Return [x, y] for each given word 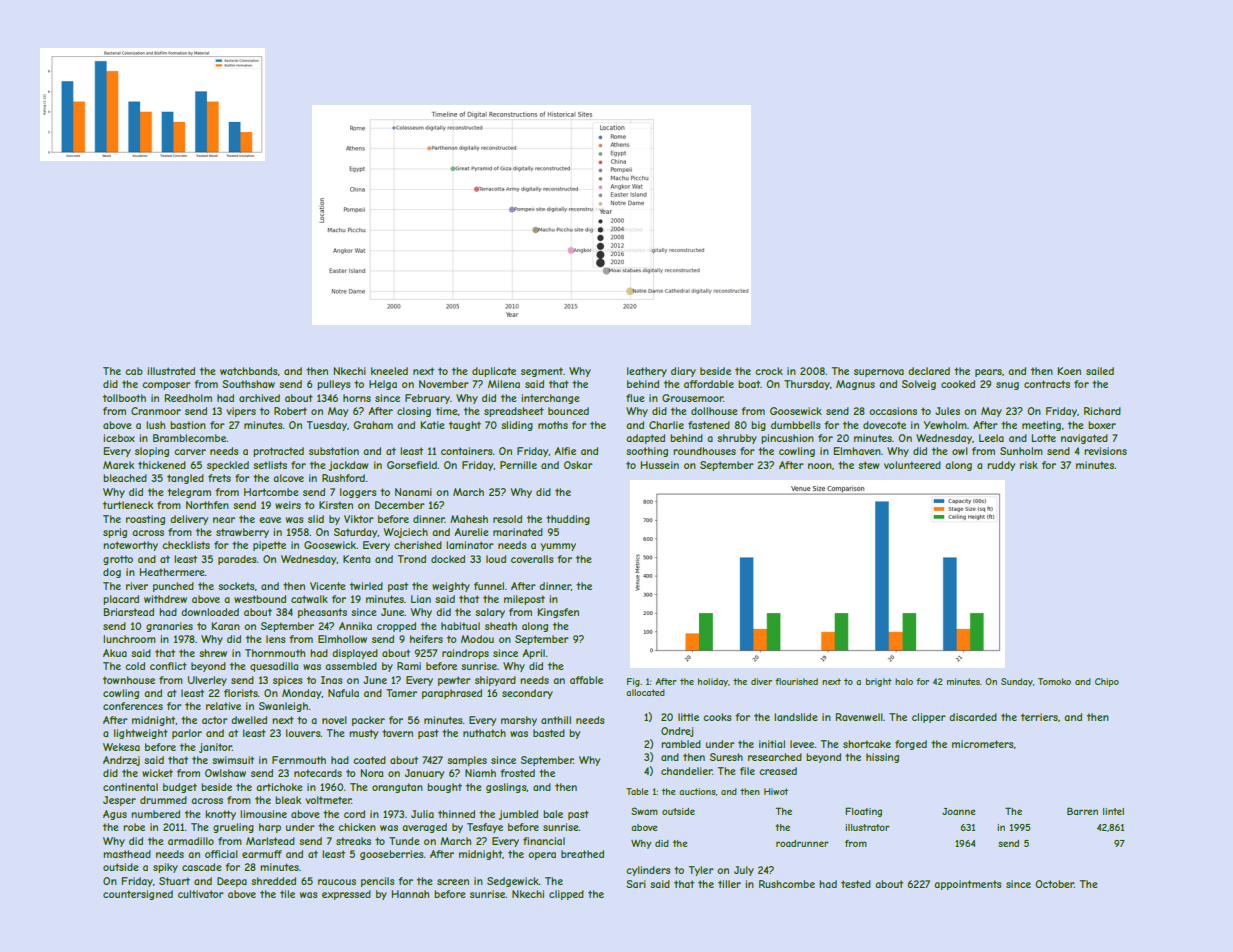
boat [749, 384]
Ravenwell [859, 717]
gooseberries [392, 855]
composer [166, 386]
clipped [566, 895]
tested [856, 884]
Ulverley [207, 681]
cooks [717, 717]
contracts [1047, 384]
